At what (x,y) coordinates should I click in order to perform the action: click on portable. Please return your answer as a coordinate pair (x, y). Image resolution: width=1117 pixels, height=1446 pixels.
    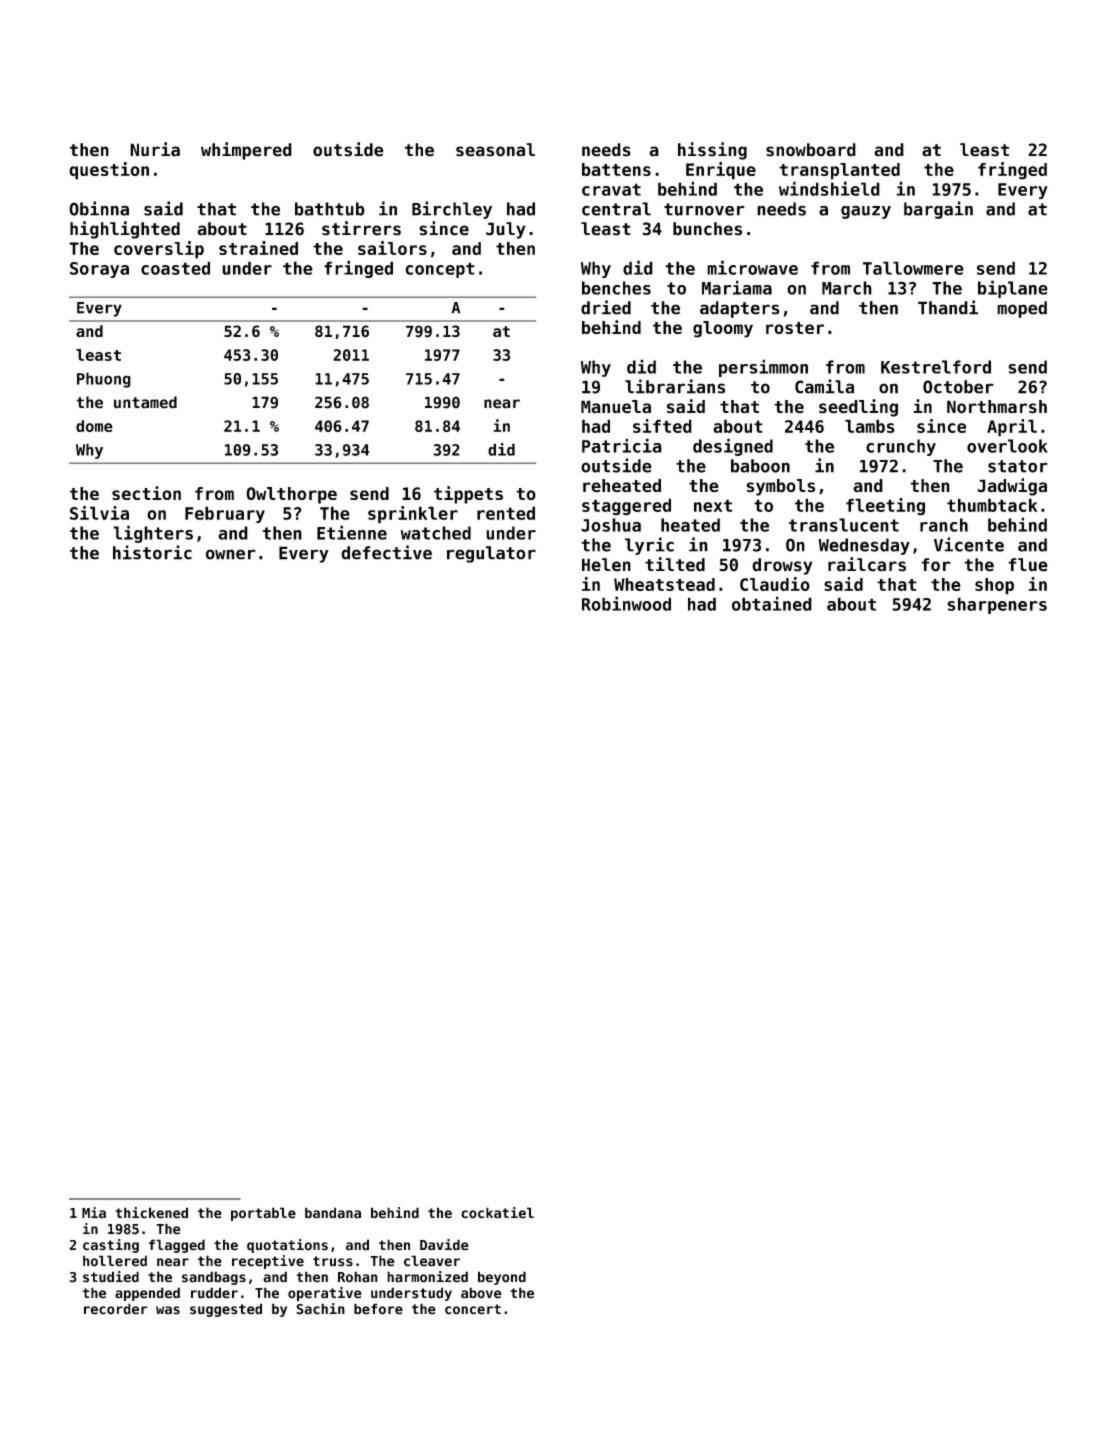
    Looking at the image, I should click on (263, 1214).
